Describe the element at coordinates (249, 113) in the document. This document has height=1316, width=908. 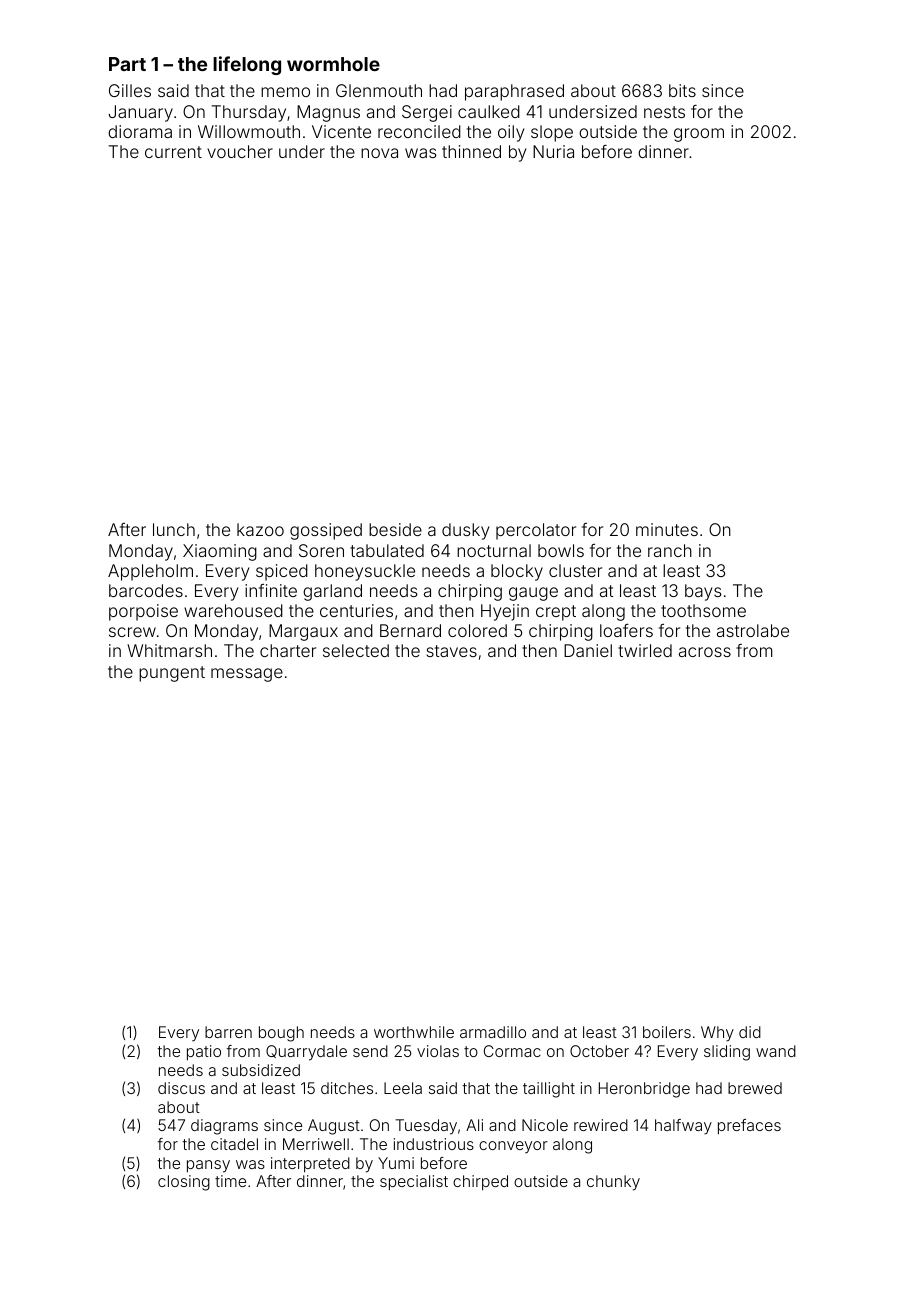
I see `Thursday` at that location.
